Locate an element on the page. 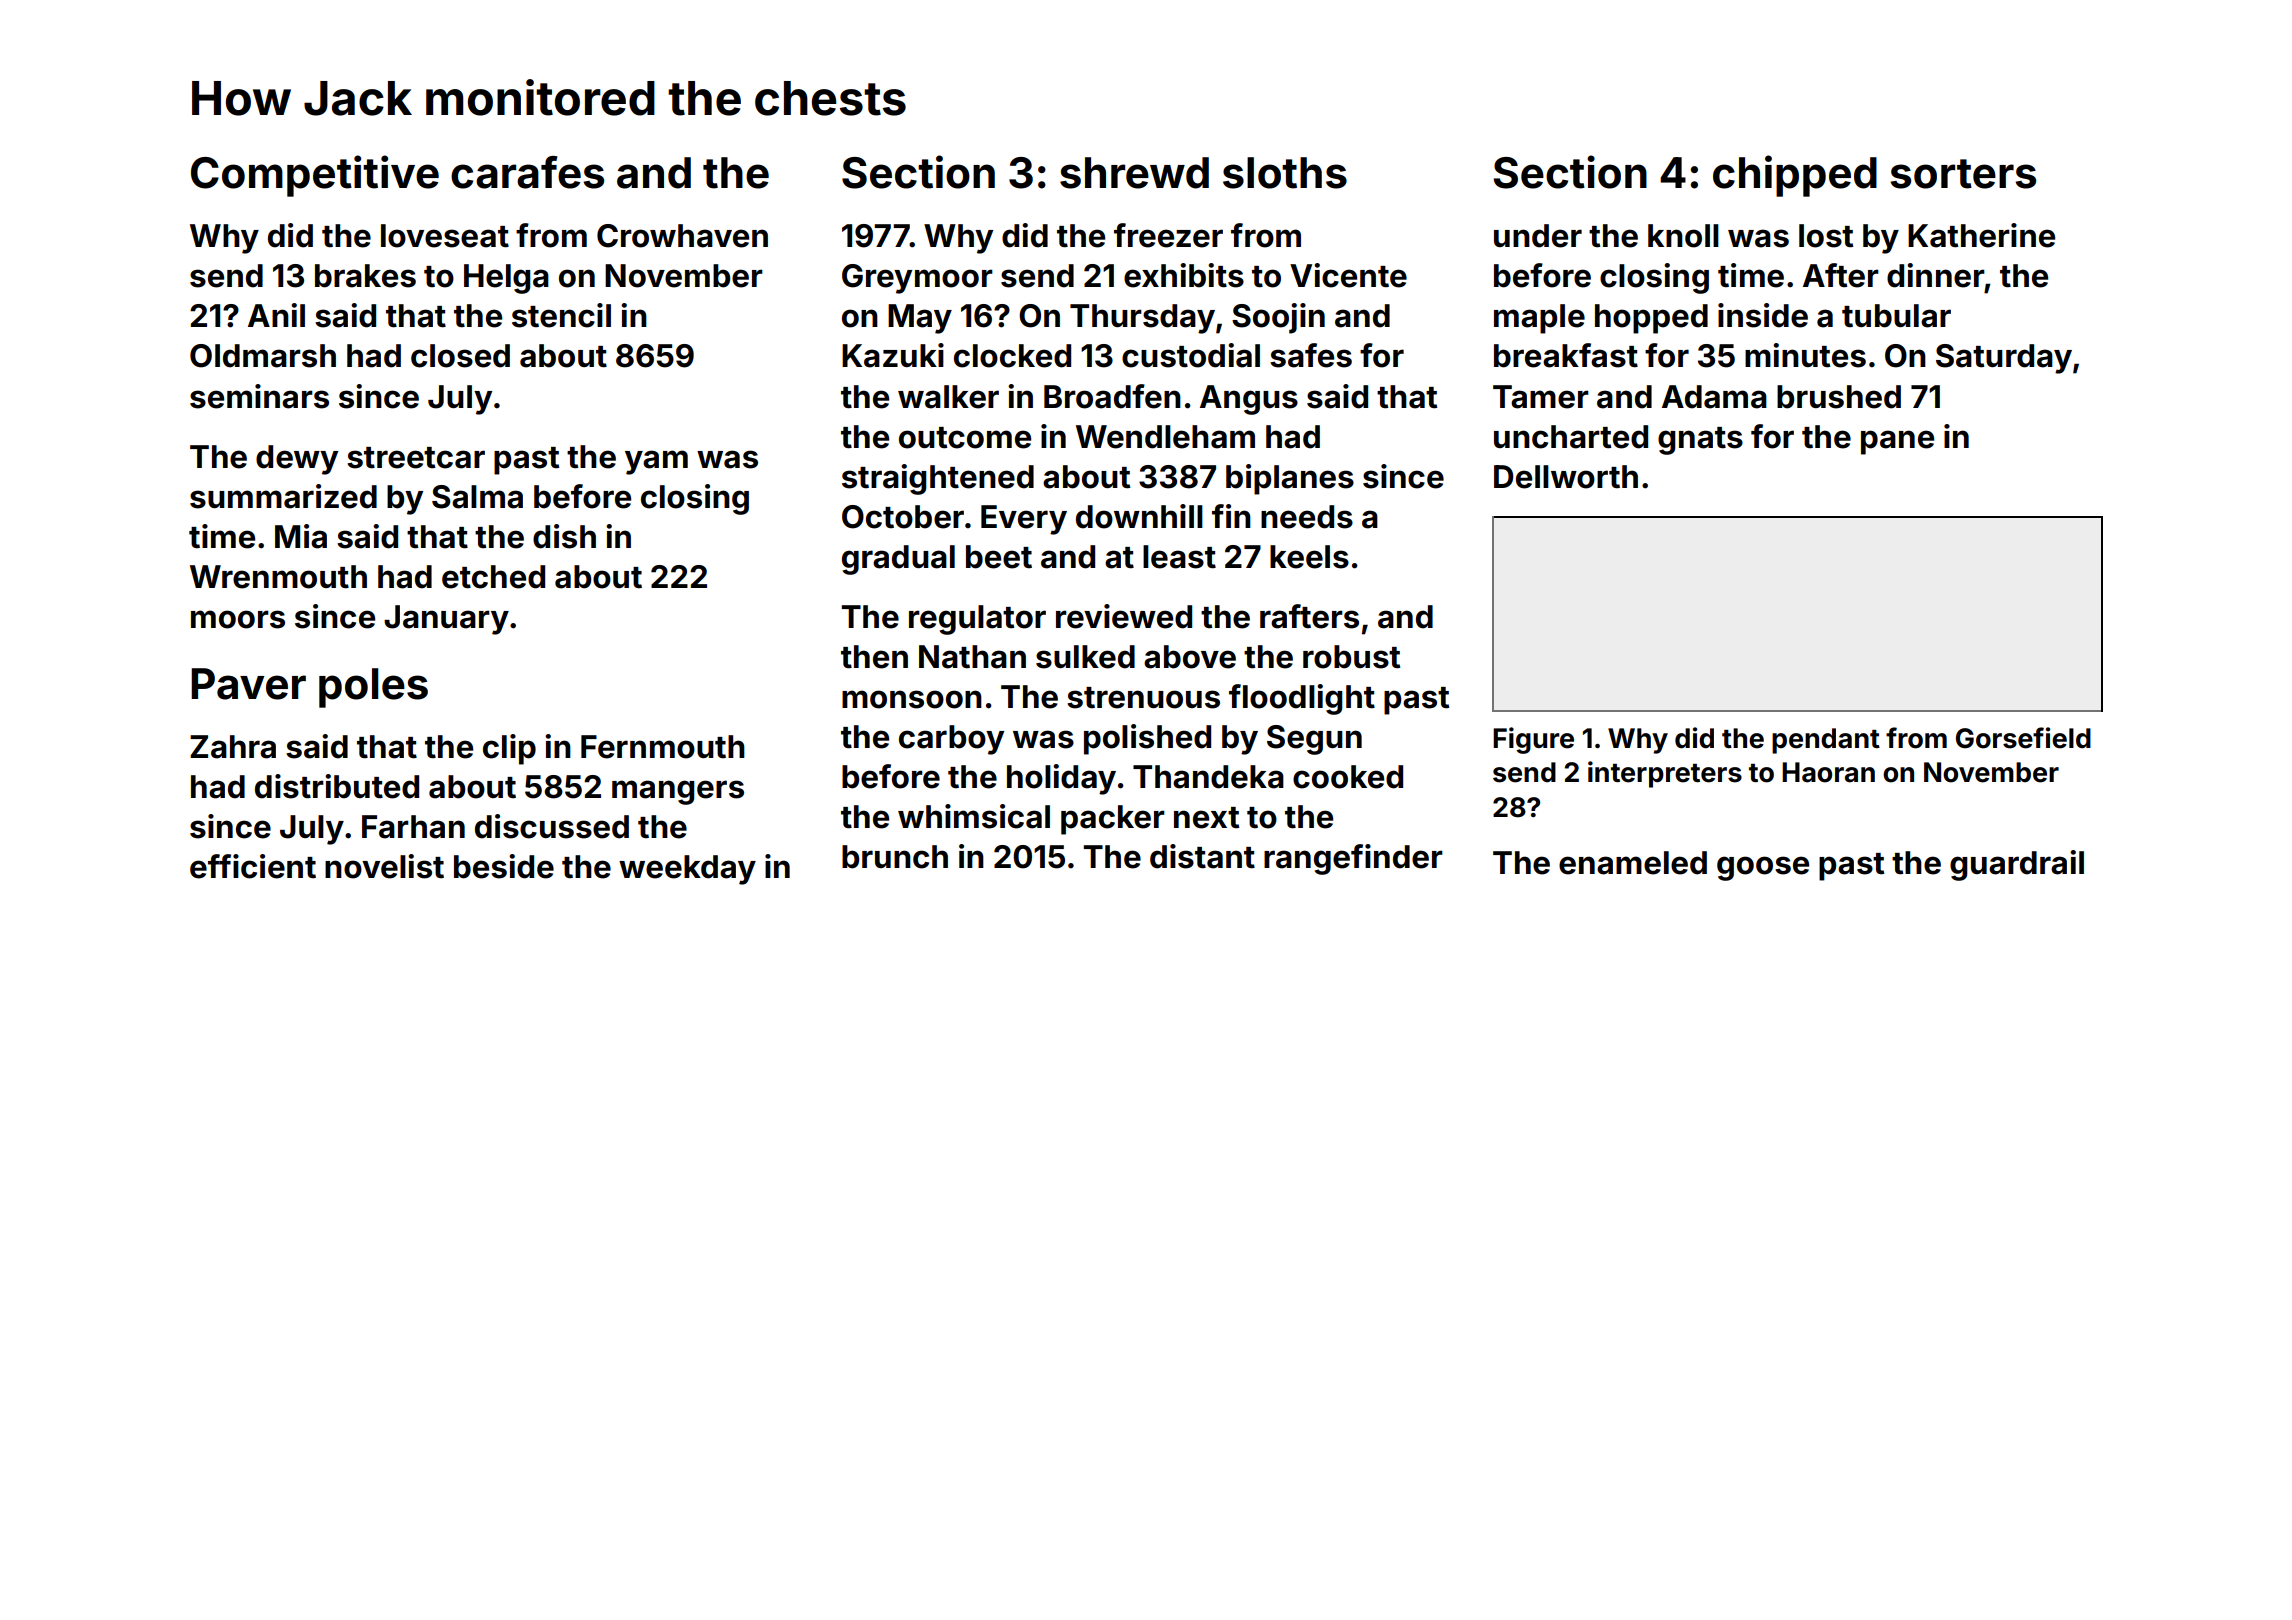 The height and width of the document is (1620, 2292). outcome is located at coordinates (965, 438).
